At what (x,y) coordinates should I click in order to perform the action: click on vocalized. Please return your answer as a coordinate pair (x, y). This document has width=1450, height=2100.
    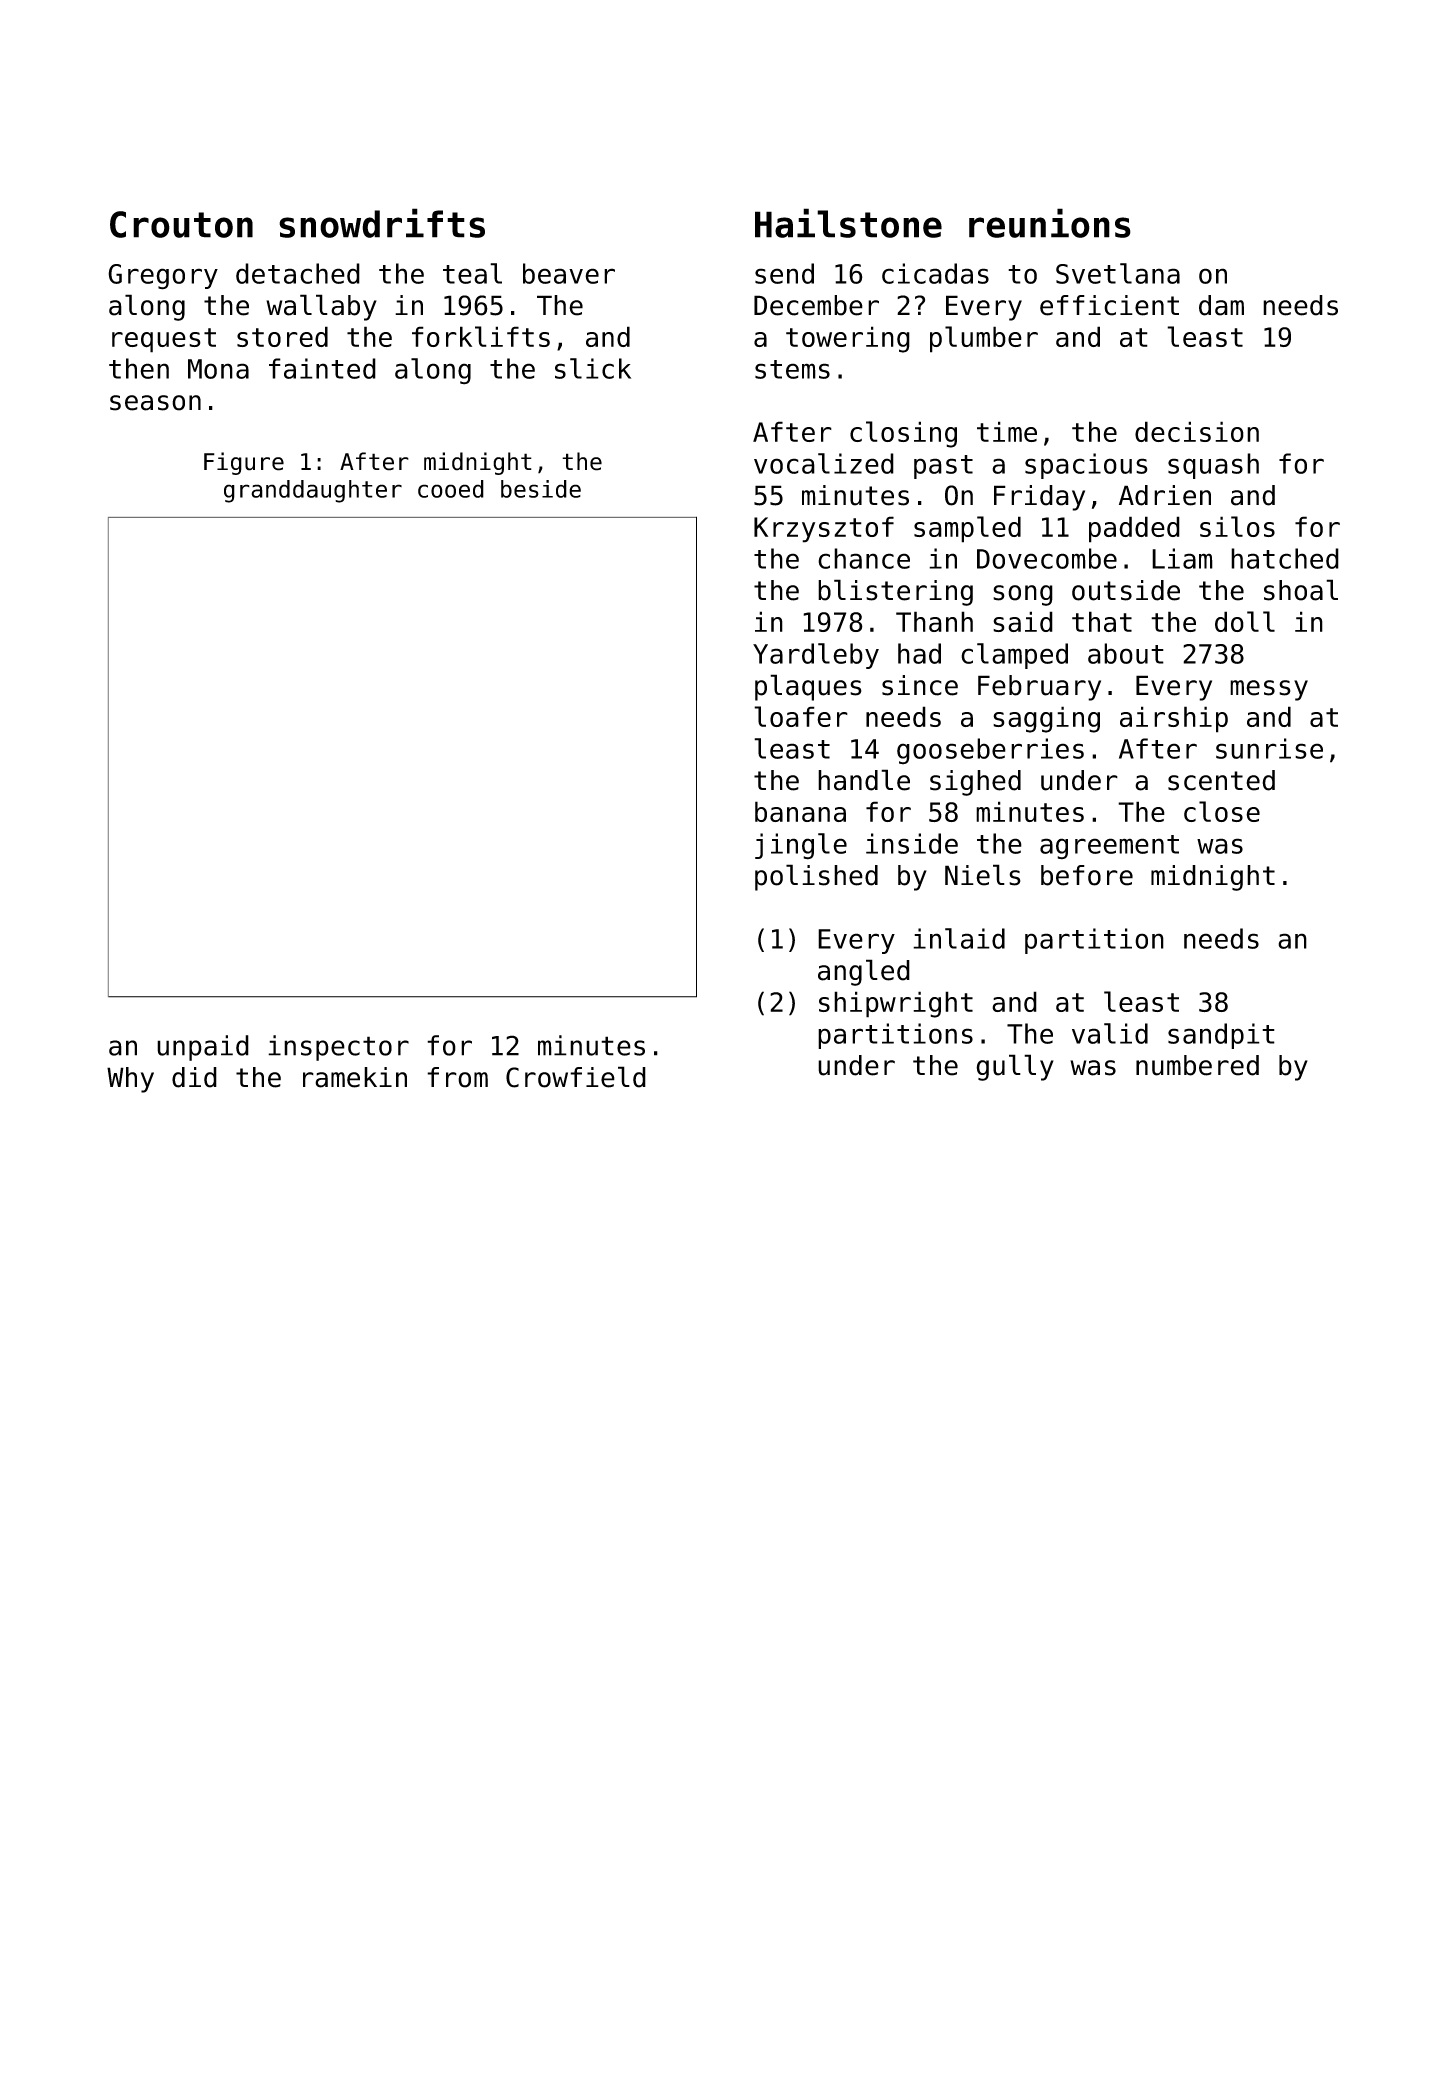
    Looking at the image, I should click on (824, 463).
